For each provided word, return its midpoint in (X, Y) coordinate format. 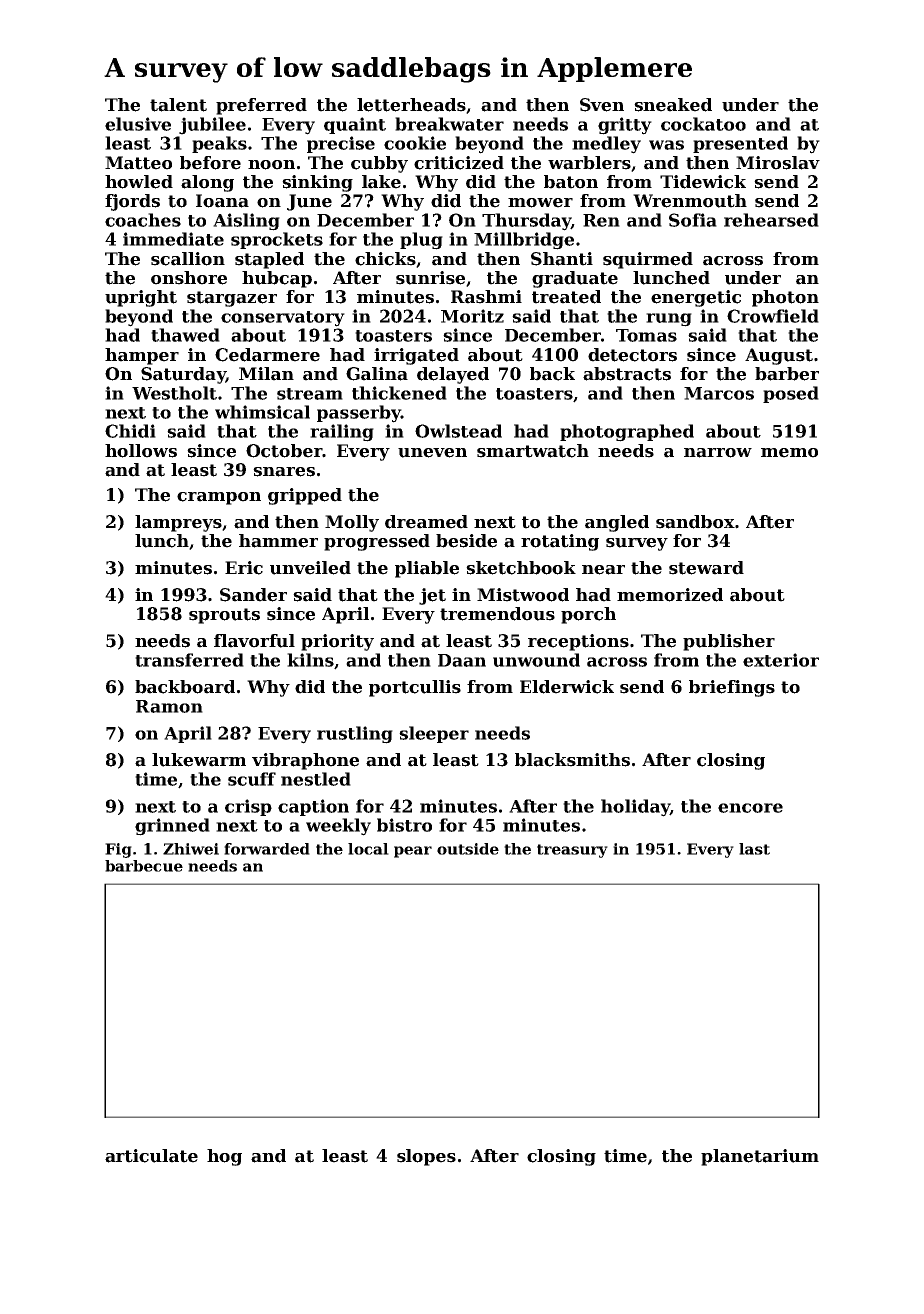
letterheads (411, 105)
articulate (151, 1156)
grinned (172, 827)
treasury (572, 851)
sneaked (673, 105)
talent (178, 105)
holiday (635, 808)
